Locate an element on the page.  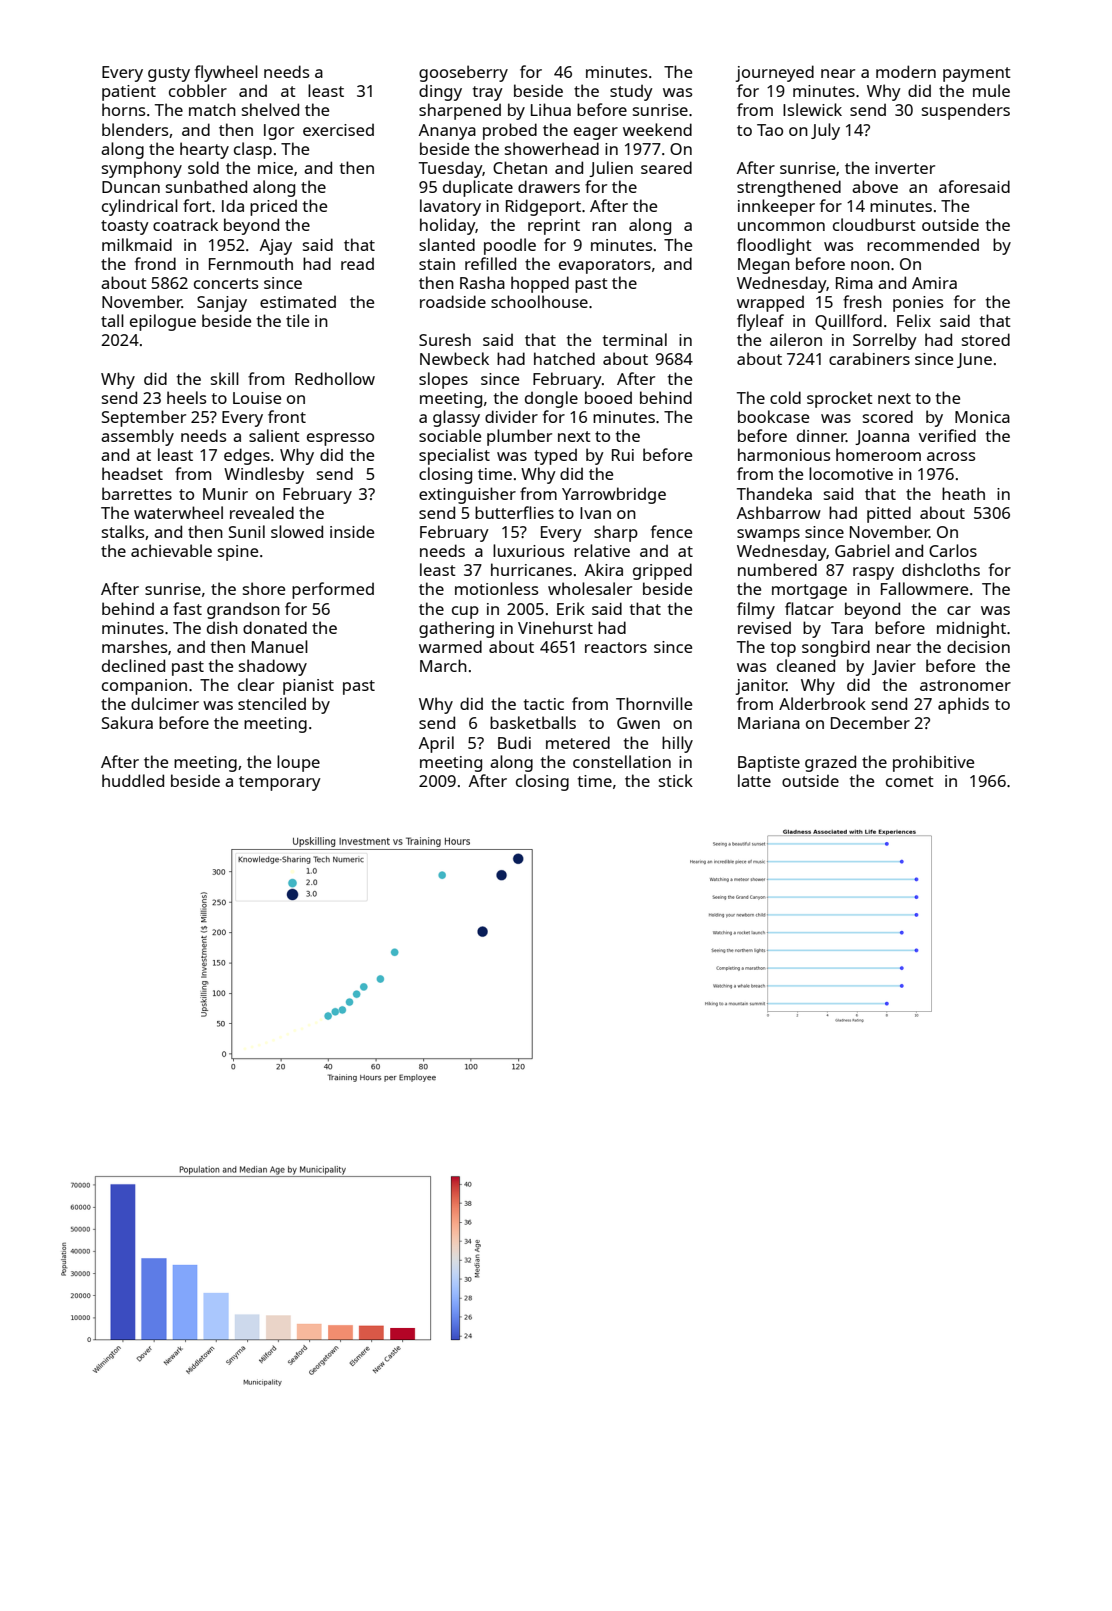
flatcar is located at coordinates (809, 608).
